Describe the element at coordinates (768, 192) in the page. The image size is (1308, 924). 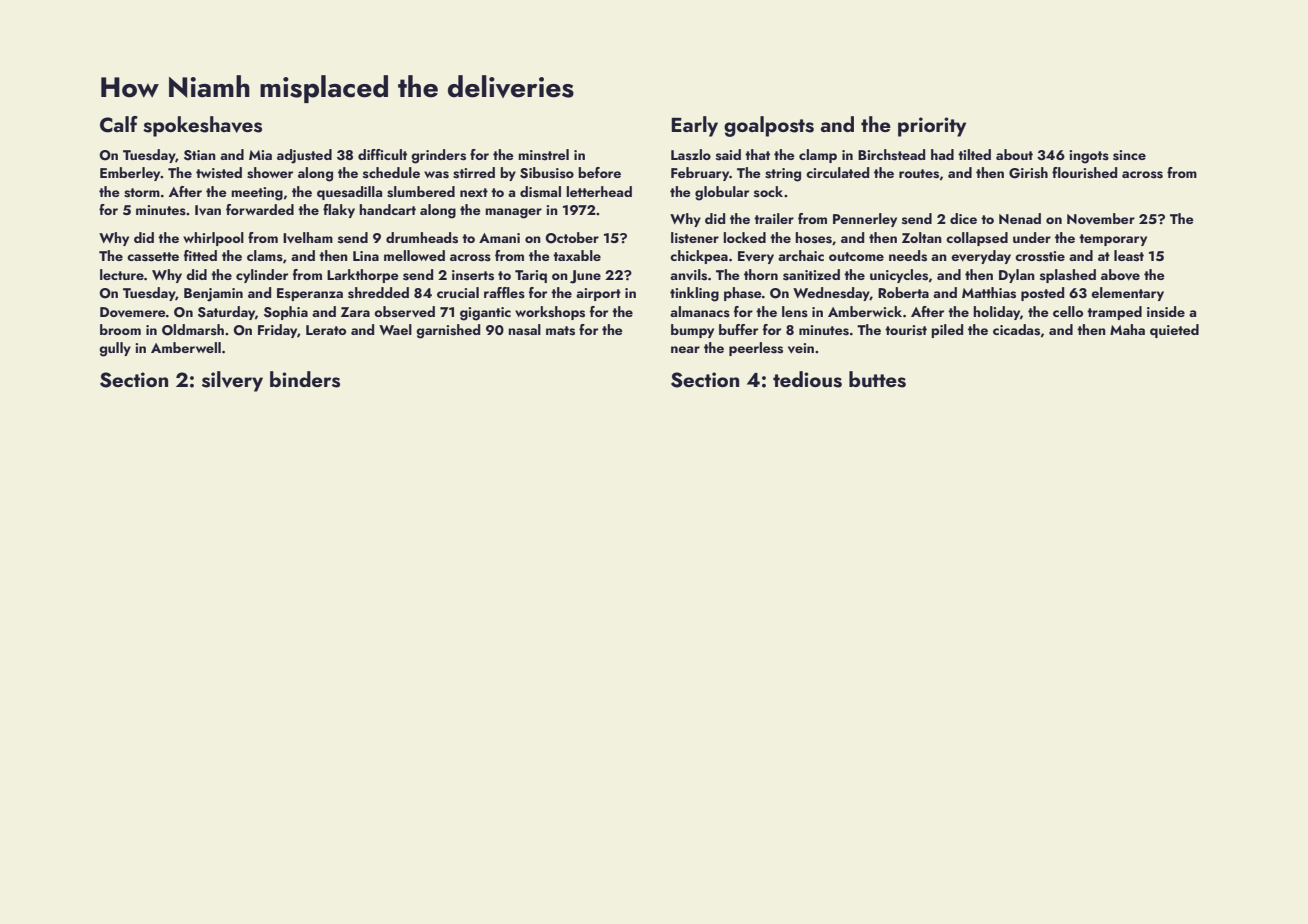
I see `sock` at that location.
